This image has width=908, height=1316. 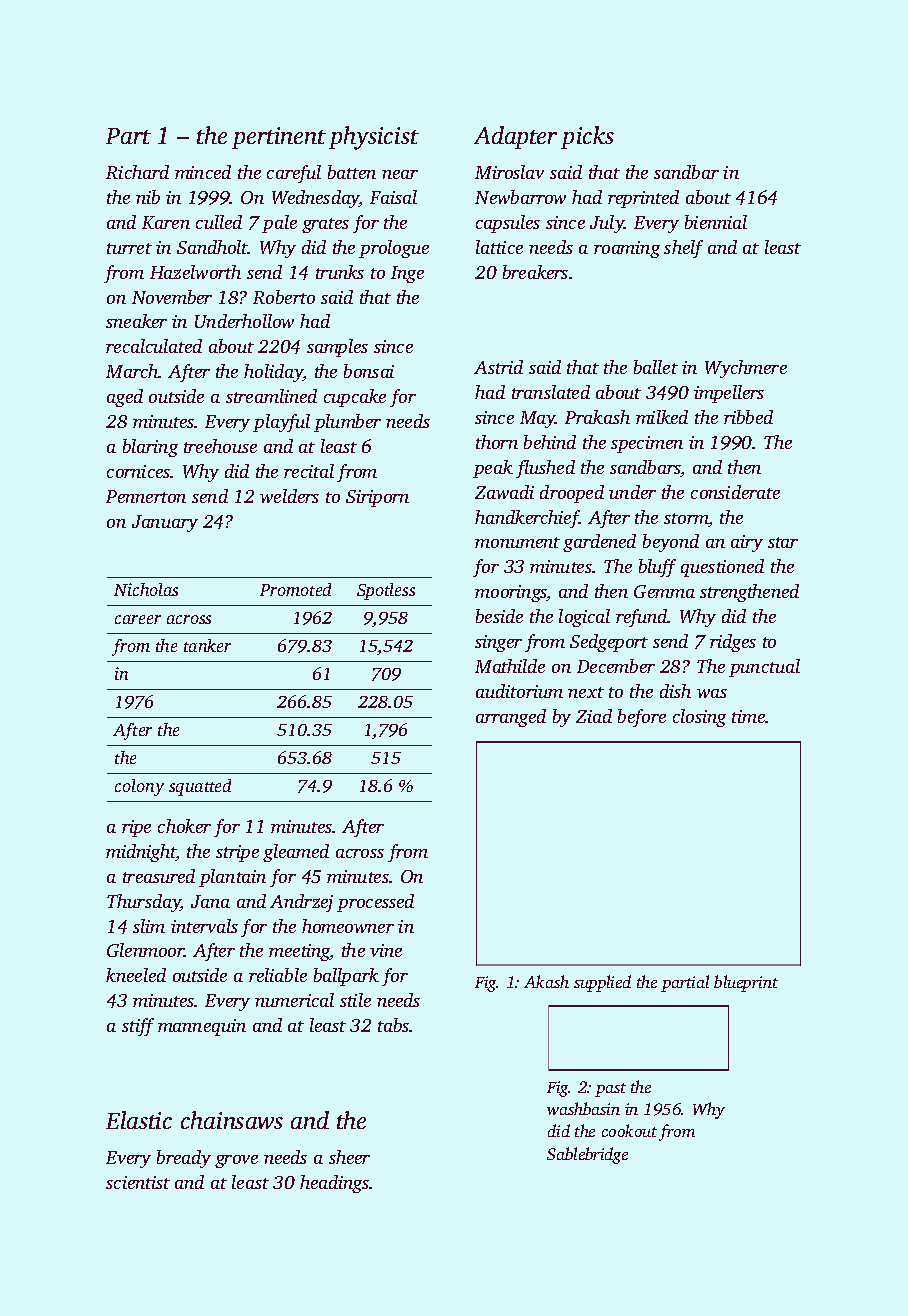 What do you see at coordinates (647, 444) in the image?
I see `specimen` at bounding box center [647, 444].
